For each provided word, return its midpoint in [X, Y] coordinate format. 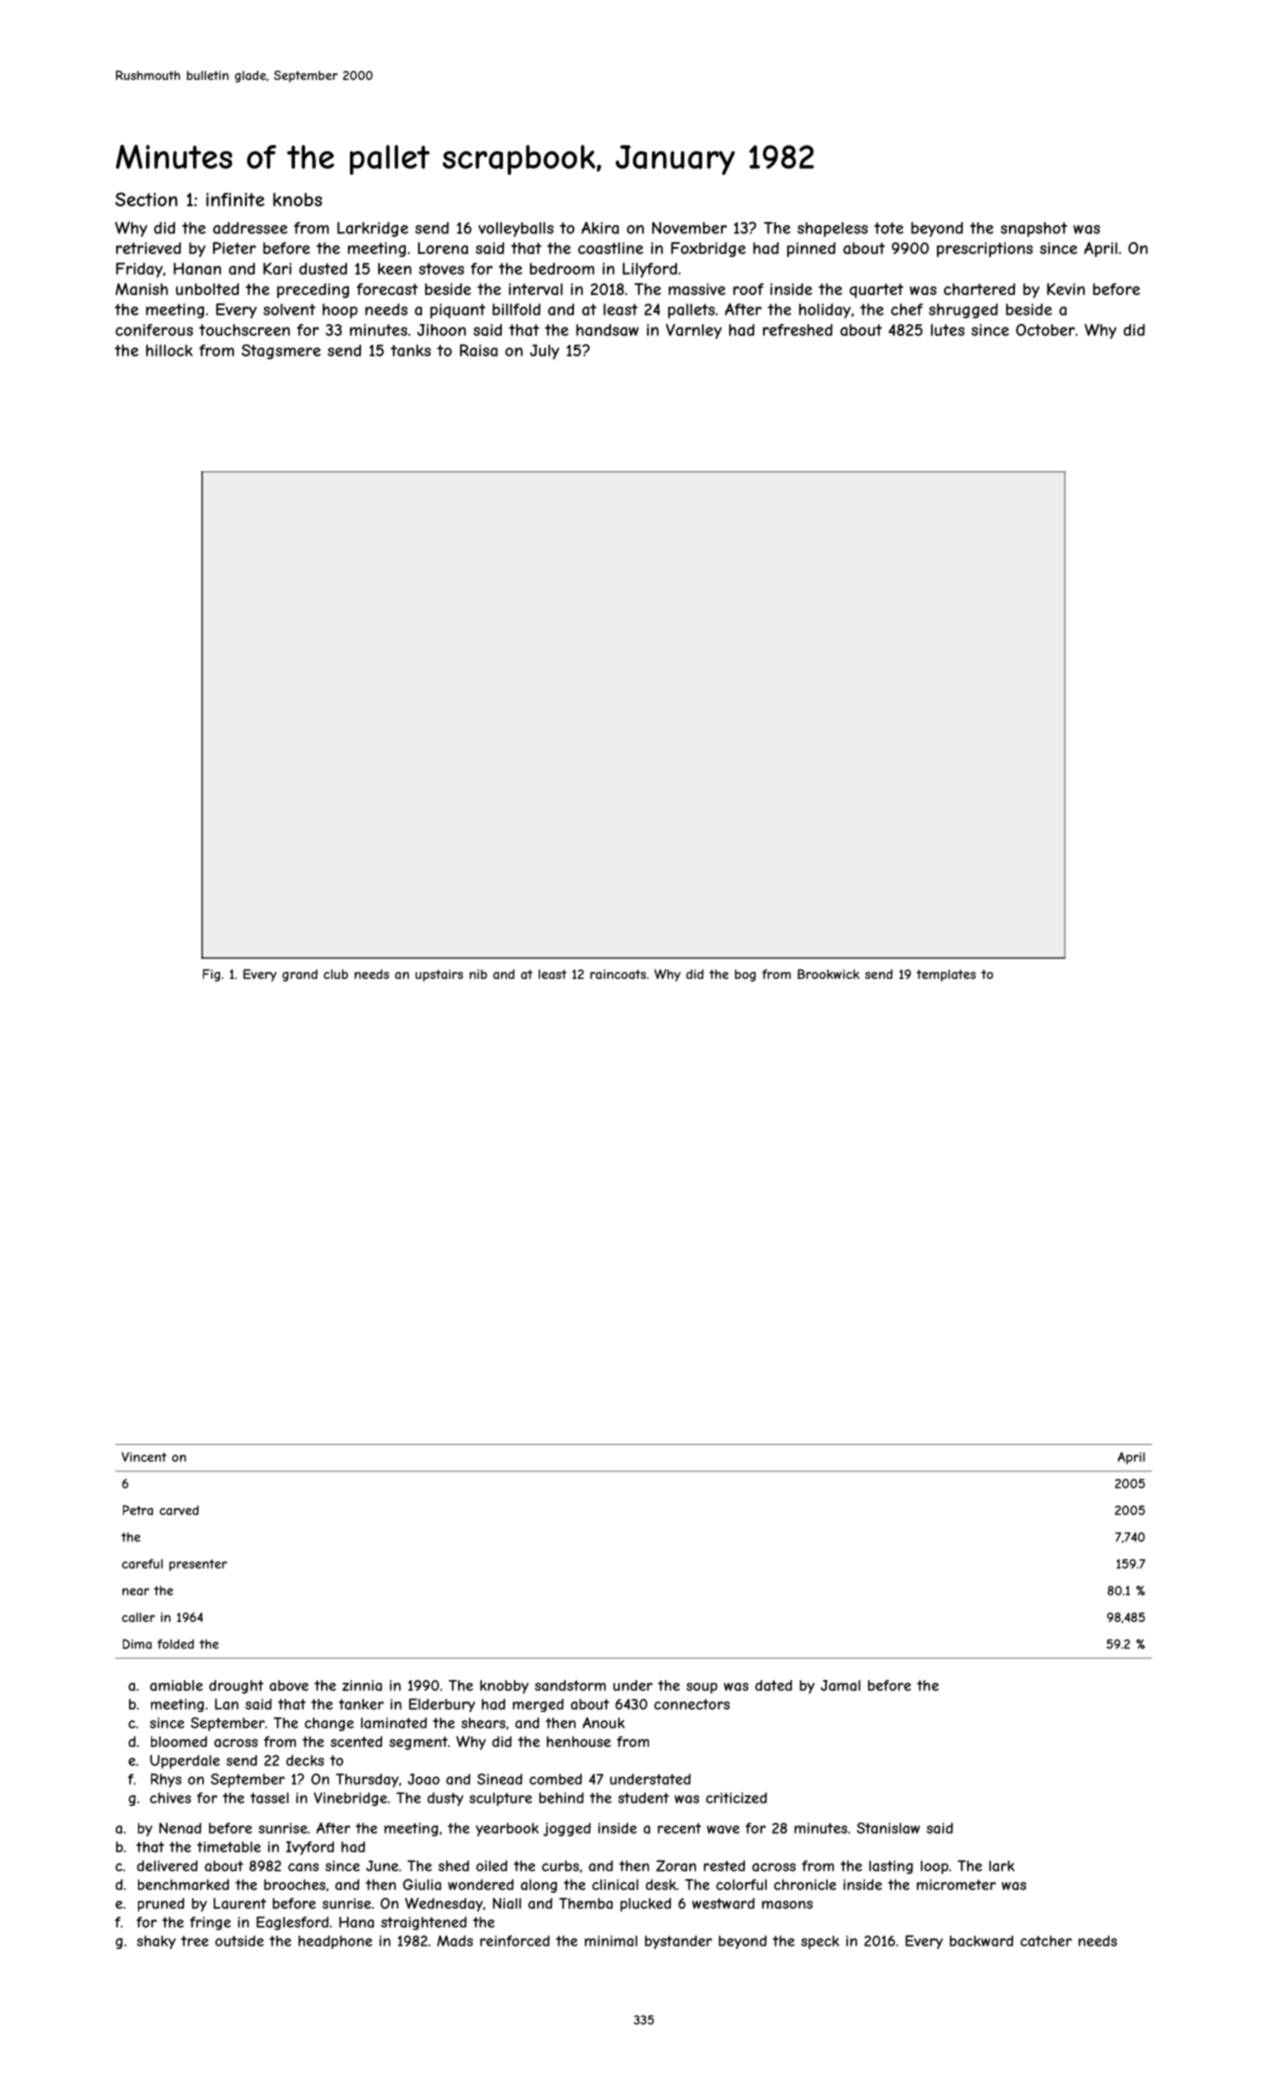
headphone [335, 1942]
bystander [678, 1942]
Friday [139, 270]
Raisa [479, 350]
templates [946, 975]
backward [981, 1941]
